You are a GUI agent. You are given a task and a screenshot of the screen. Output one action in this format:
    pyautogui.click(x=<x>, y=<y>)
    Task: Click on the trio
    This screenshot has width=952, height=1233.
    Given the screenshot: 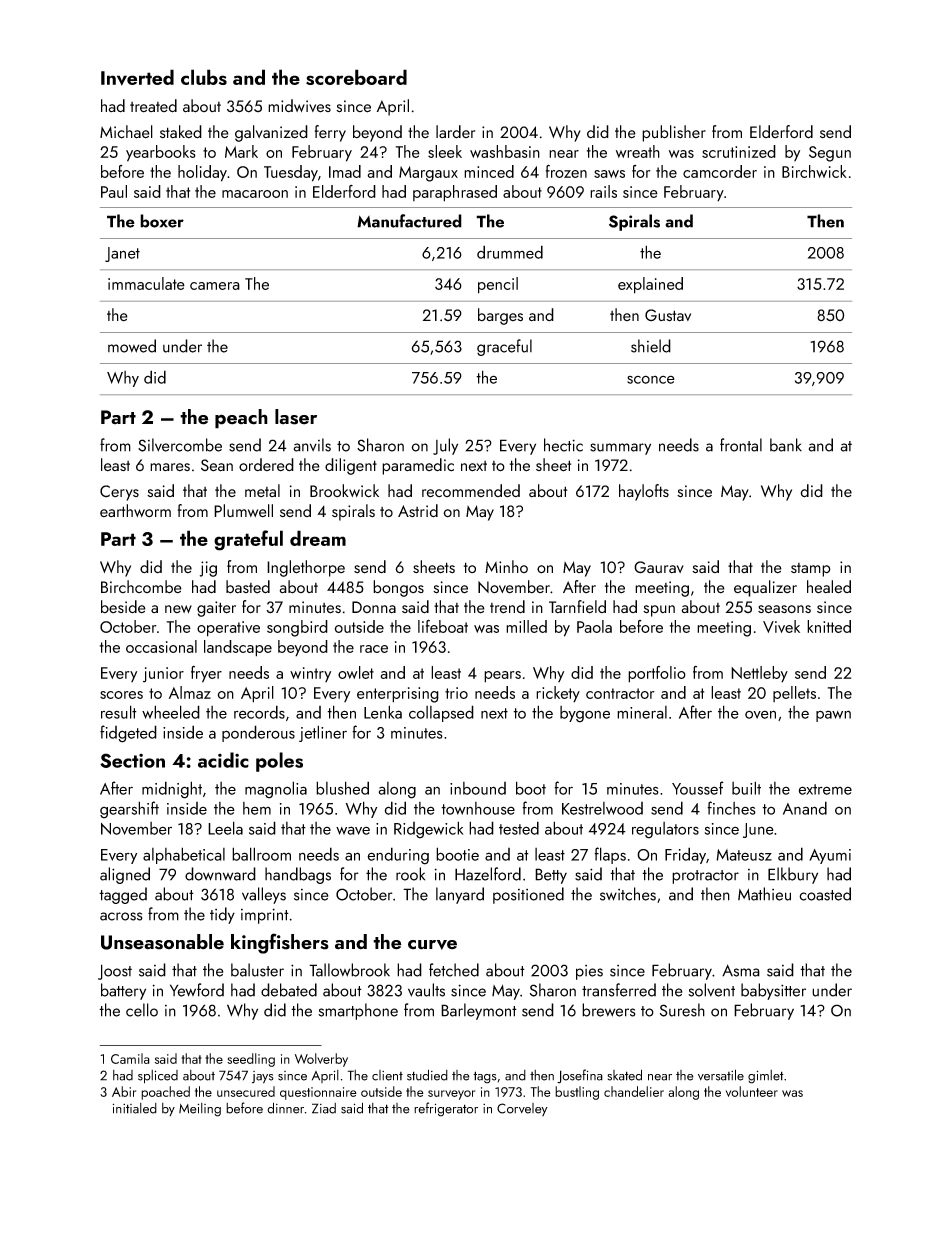 What is the action you would take?
    pyautogui.click(x=456, y=693)
